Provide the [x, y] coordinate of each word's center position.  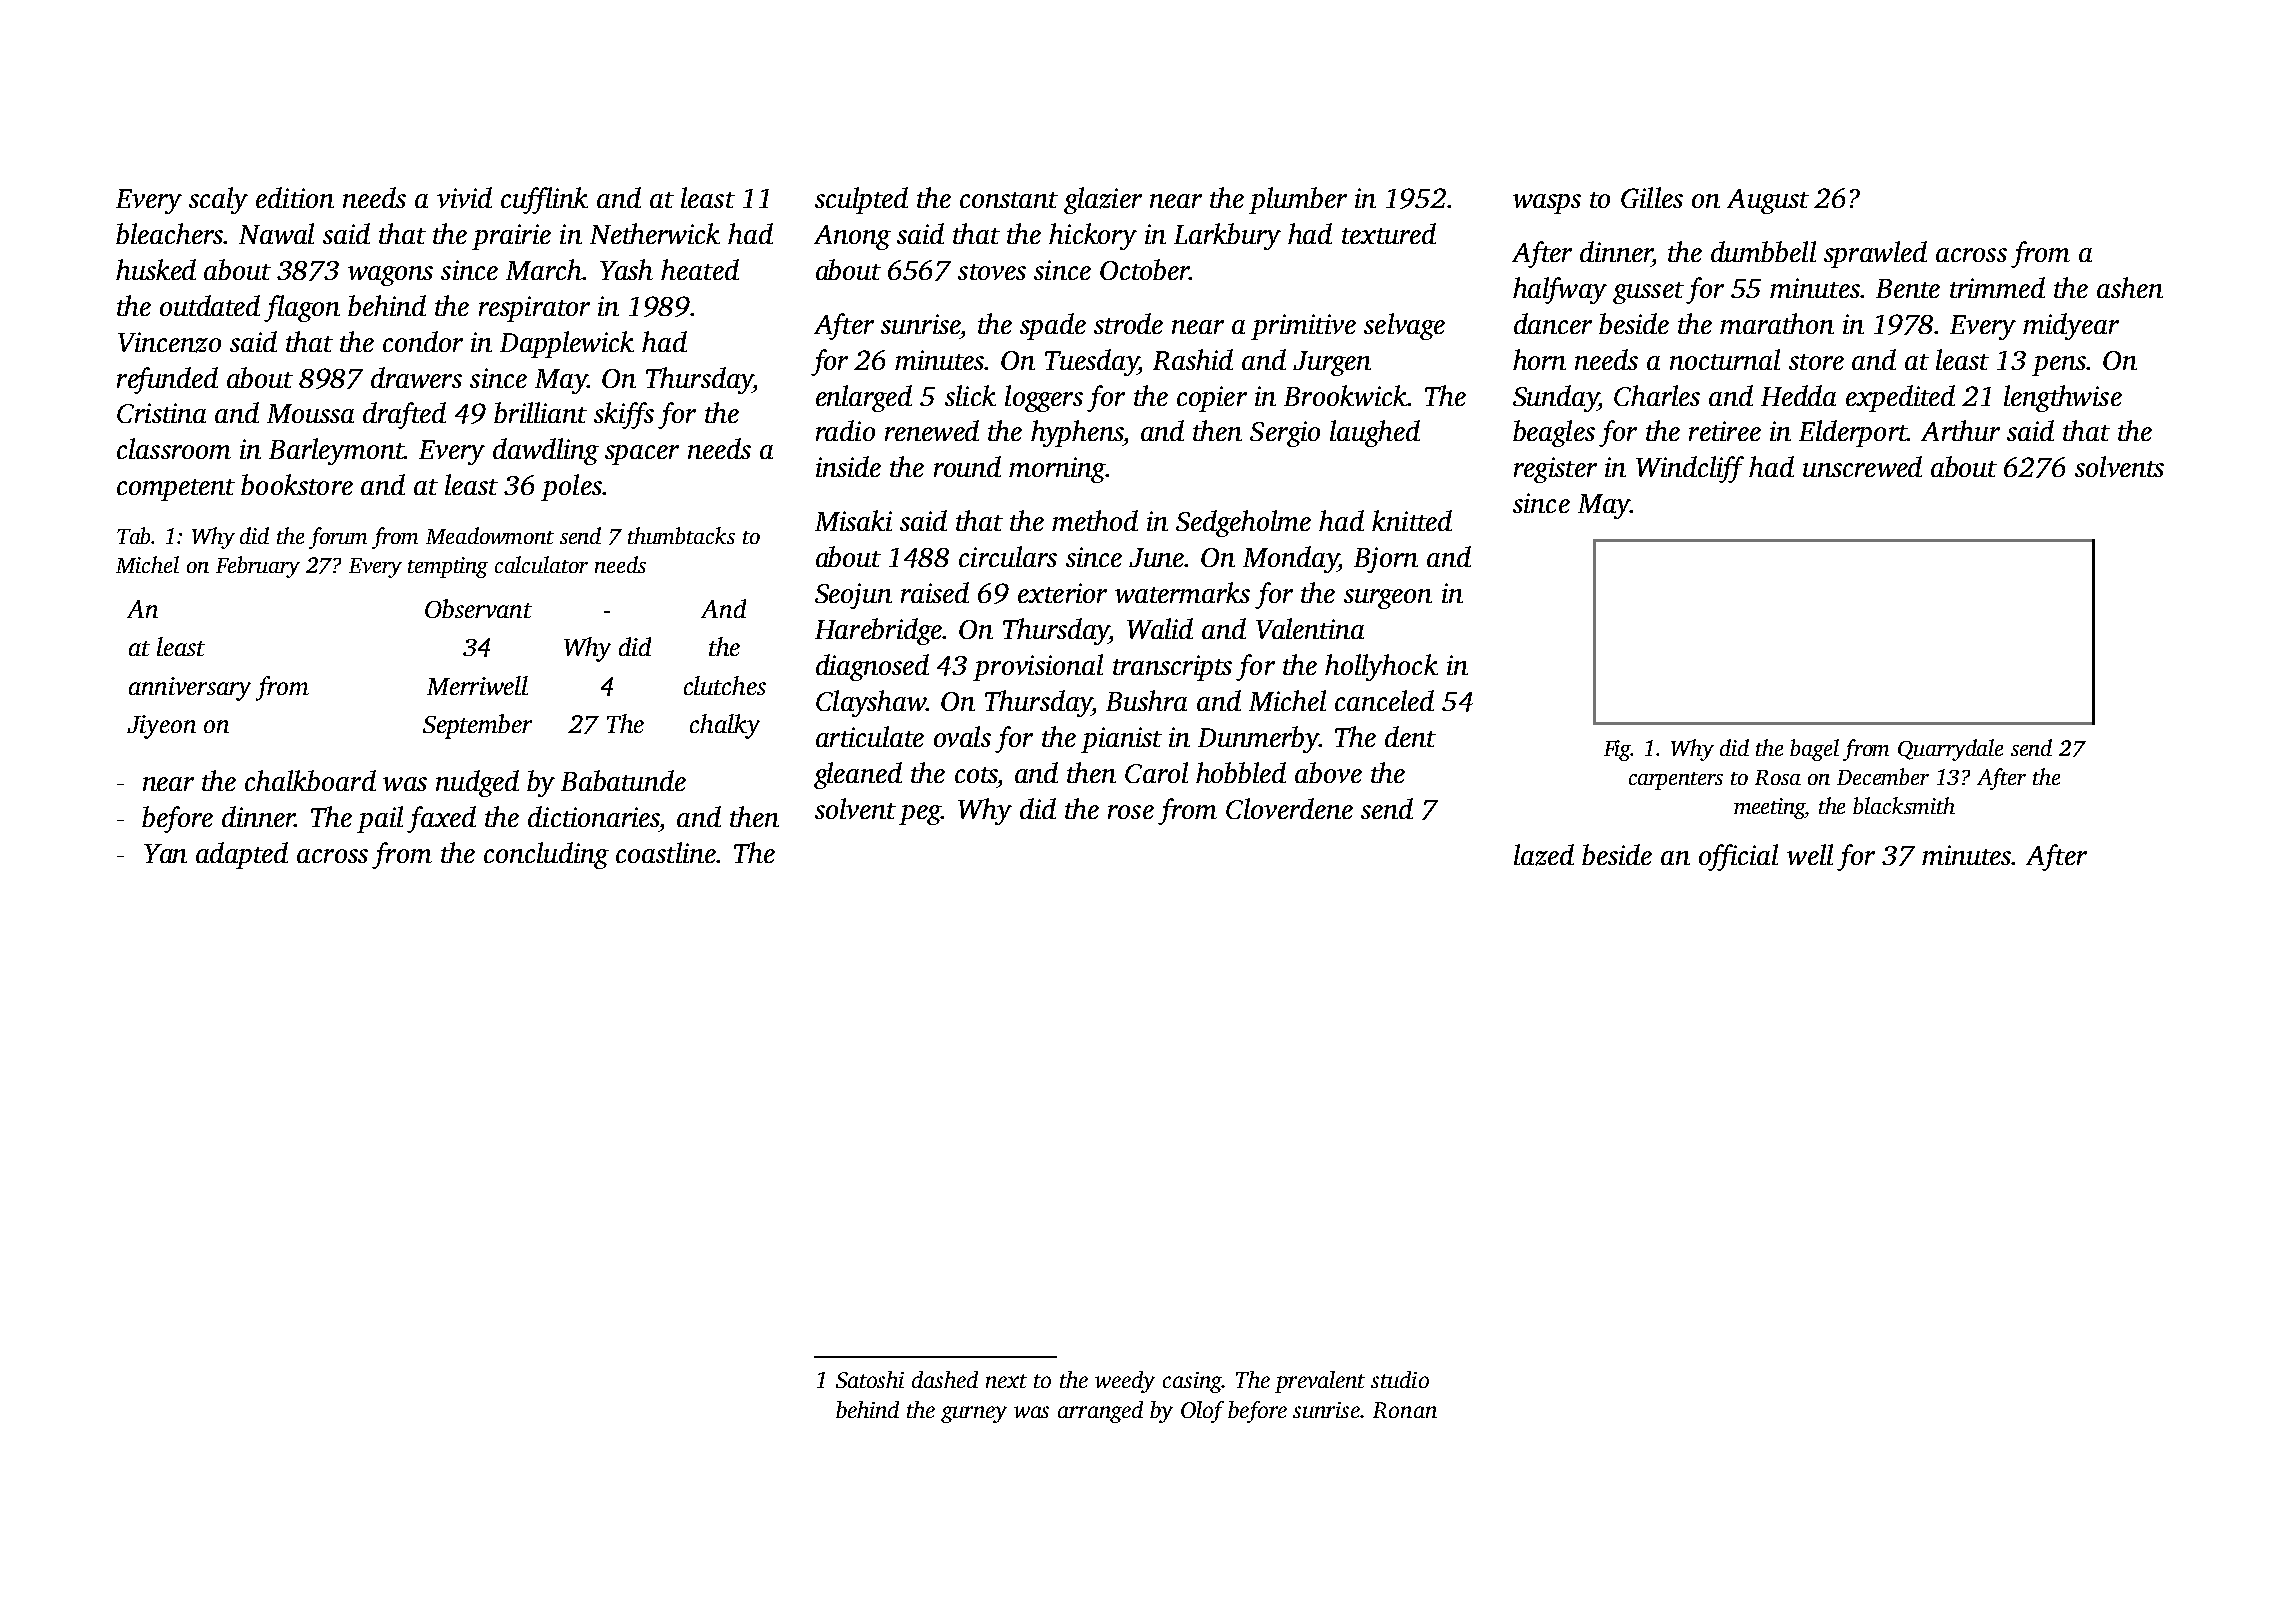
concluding [546, 855]
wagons [390, 276]
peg [920, 815]
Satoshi [870, 1379]
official [1738, 857]
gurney [974, 1414]
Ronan [1405, 1410]
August [1768, 201]
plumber [1298, 200]
